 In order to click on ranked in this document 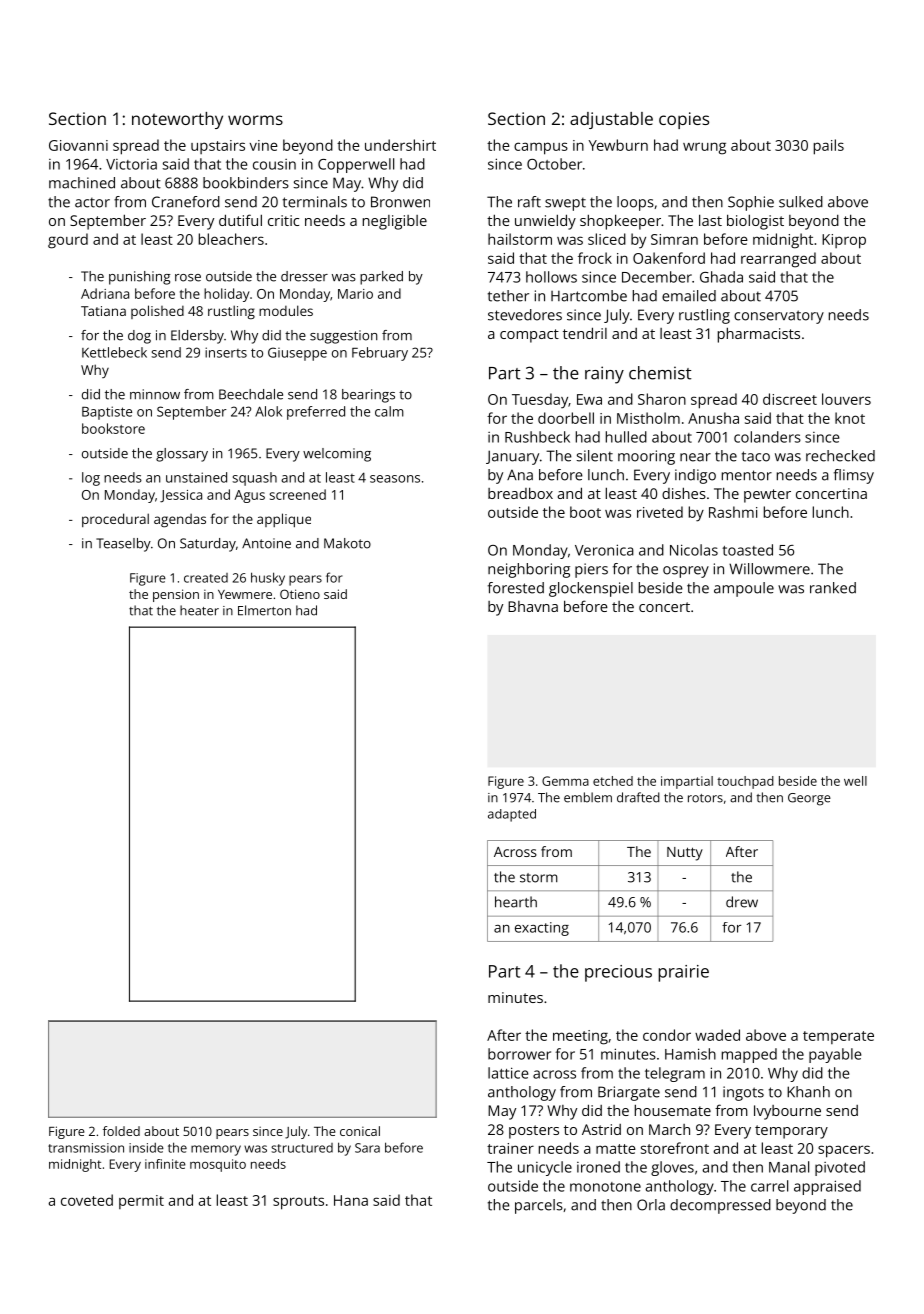, I will do `click(833, 588)`.
